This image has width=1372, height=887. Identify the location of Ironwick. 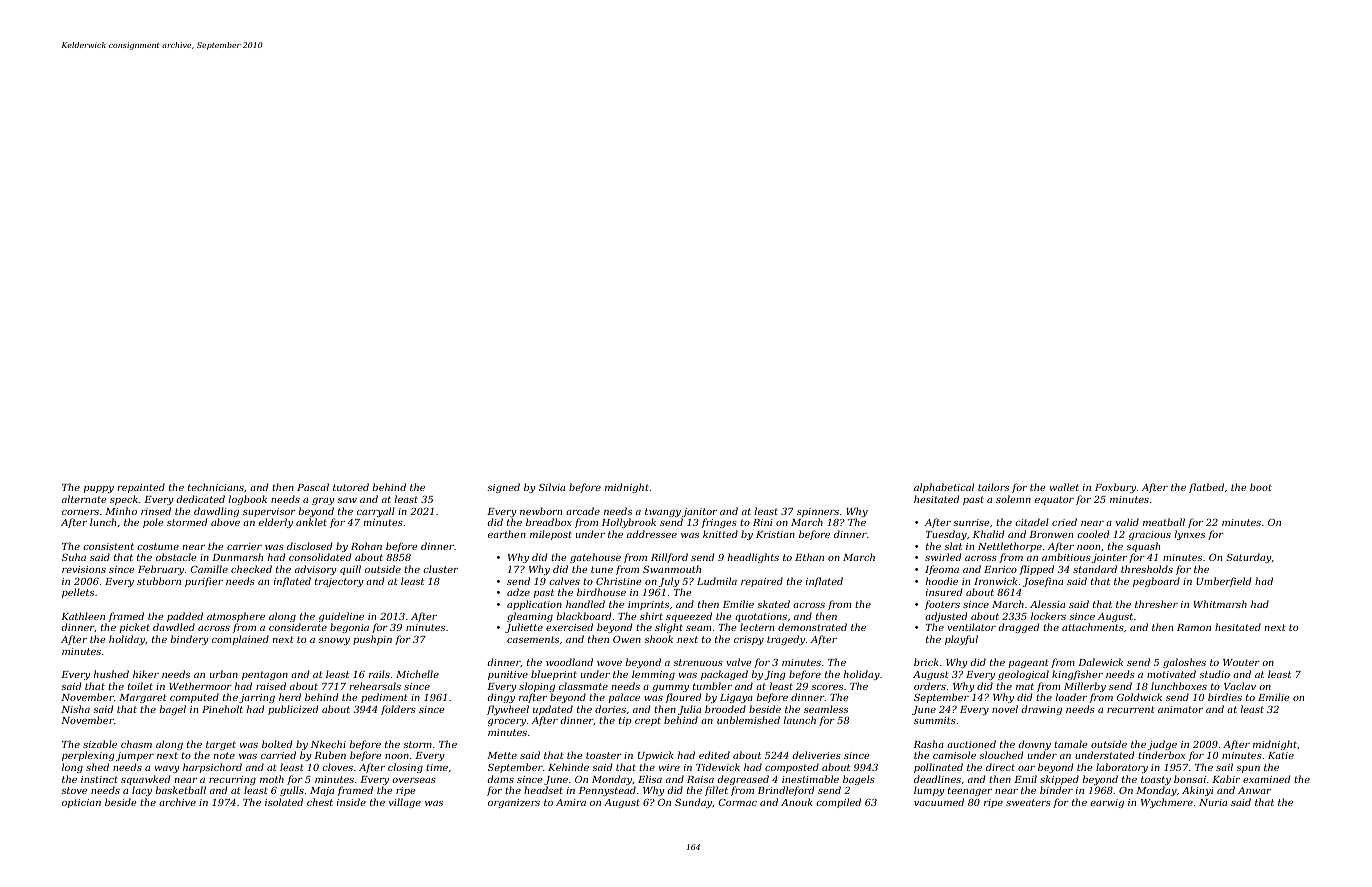
(995, 581).
